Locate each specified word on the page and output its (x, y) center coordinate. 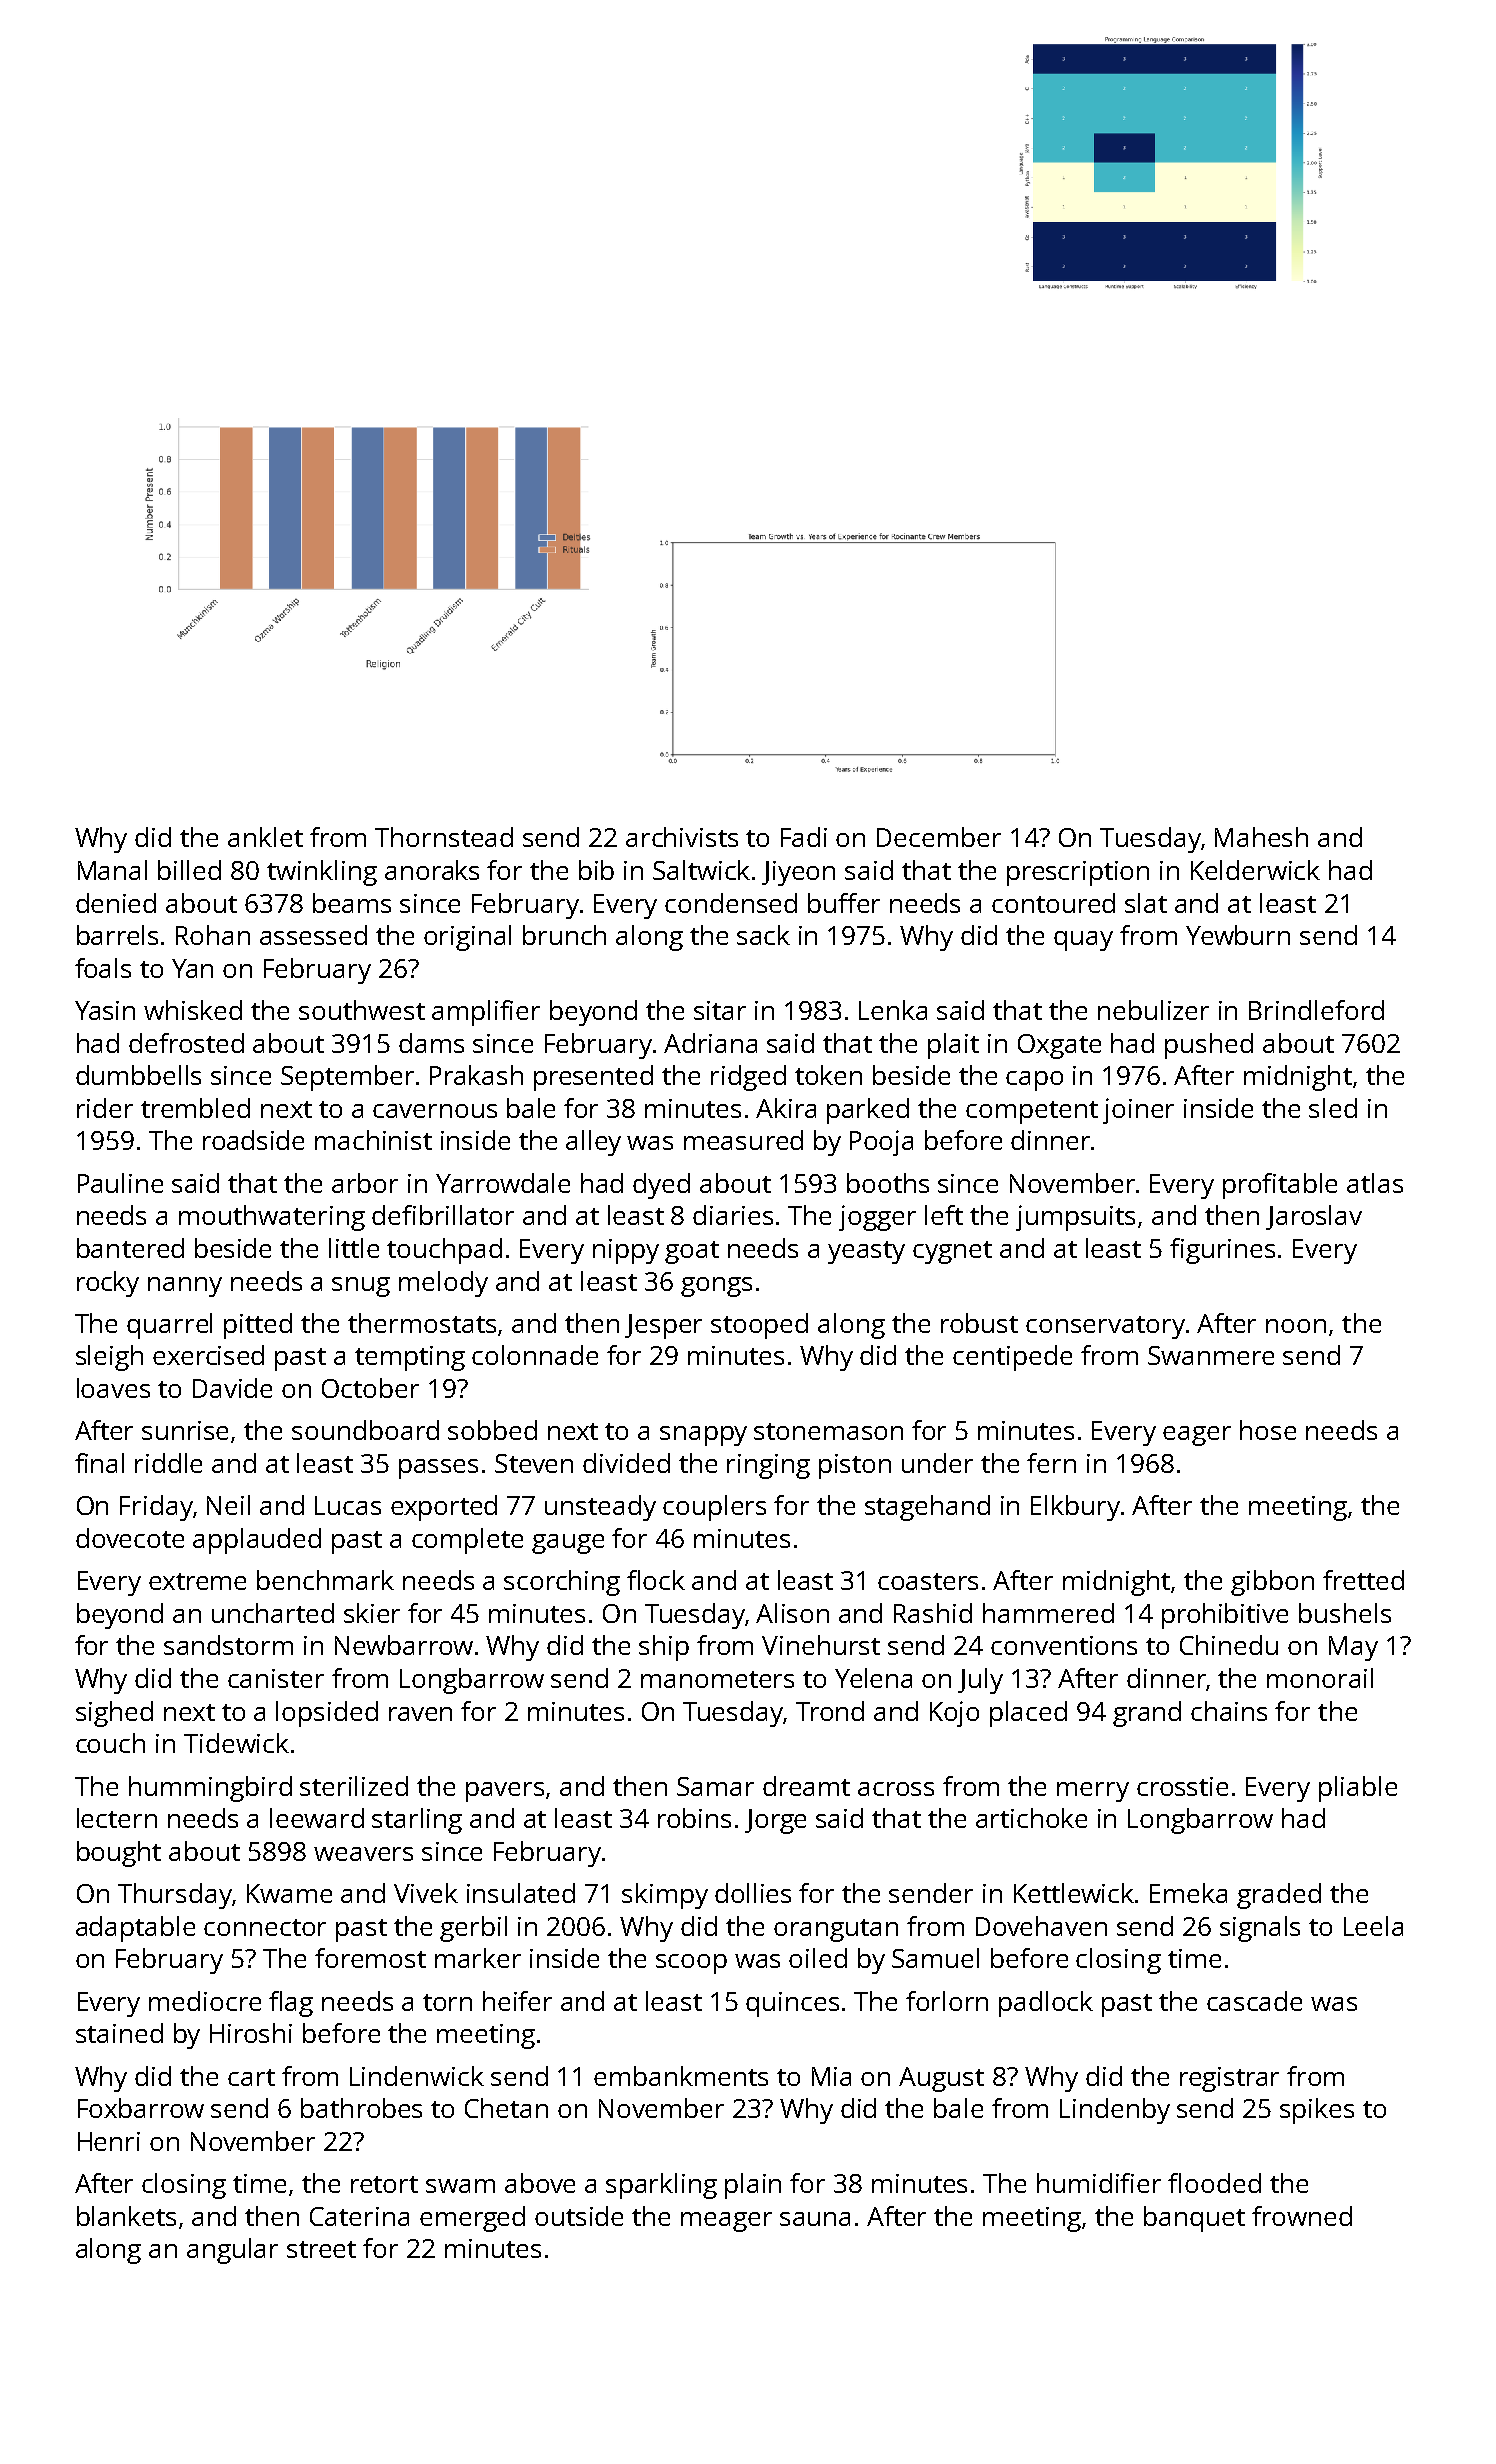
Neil (228, 1505)
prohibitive (1225, 1616)
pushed (1209, 1046)
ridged (748, 1078)
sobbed (492, 1430)
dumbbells (138, 1075)
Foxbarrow (141, 2108)
